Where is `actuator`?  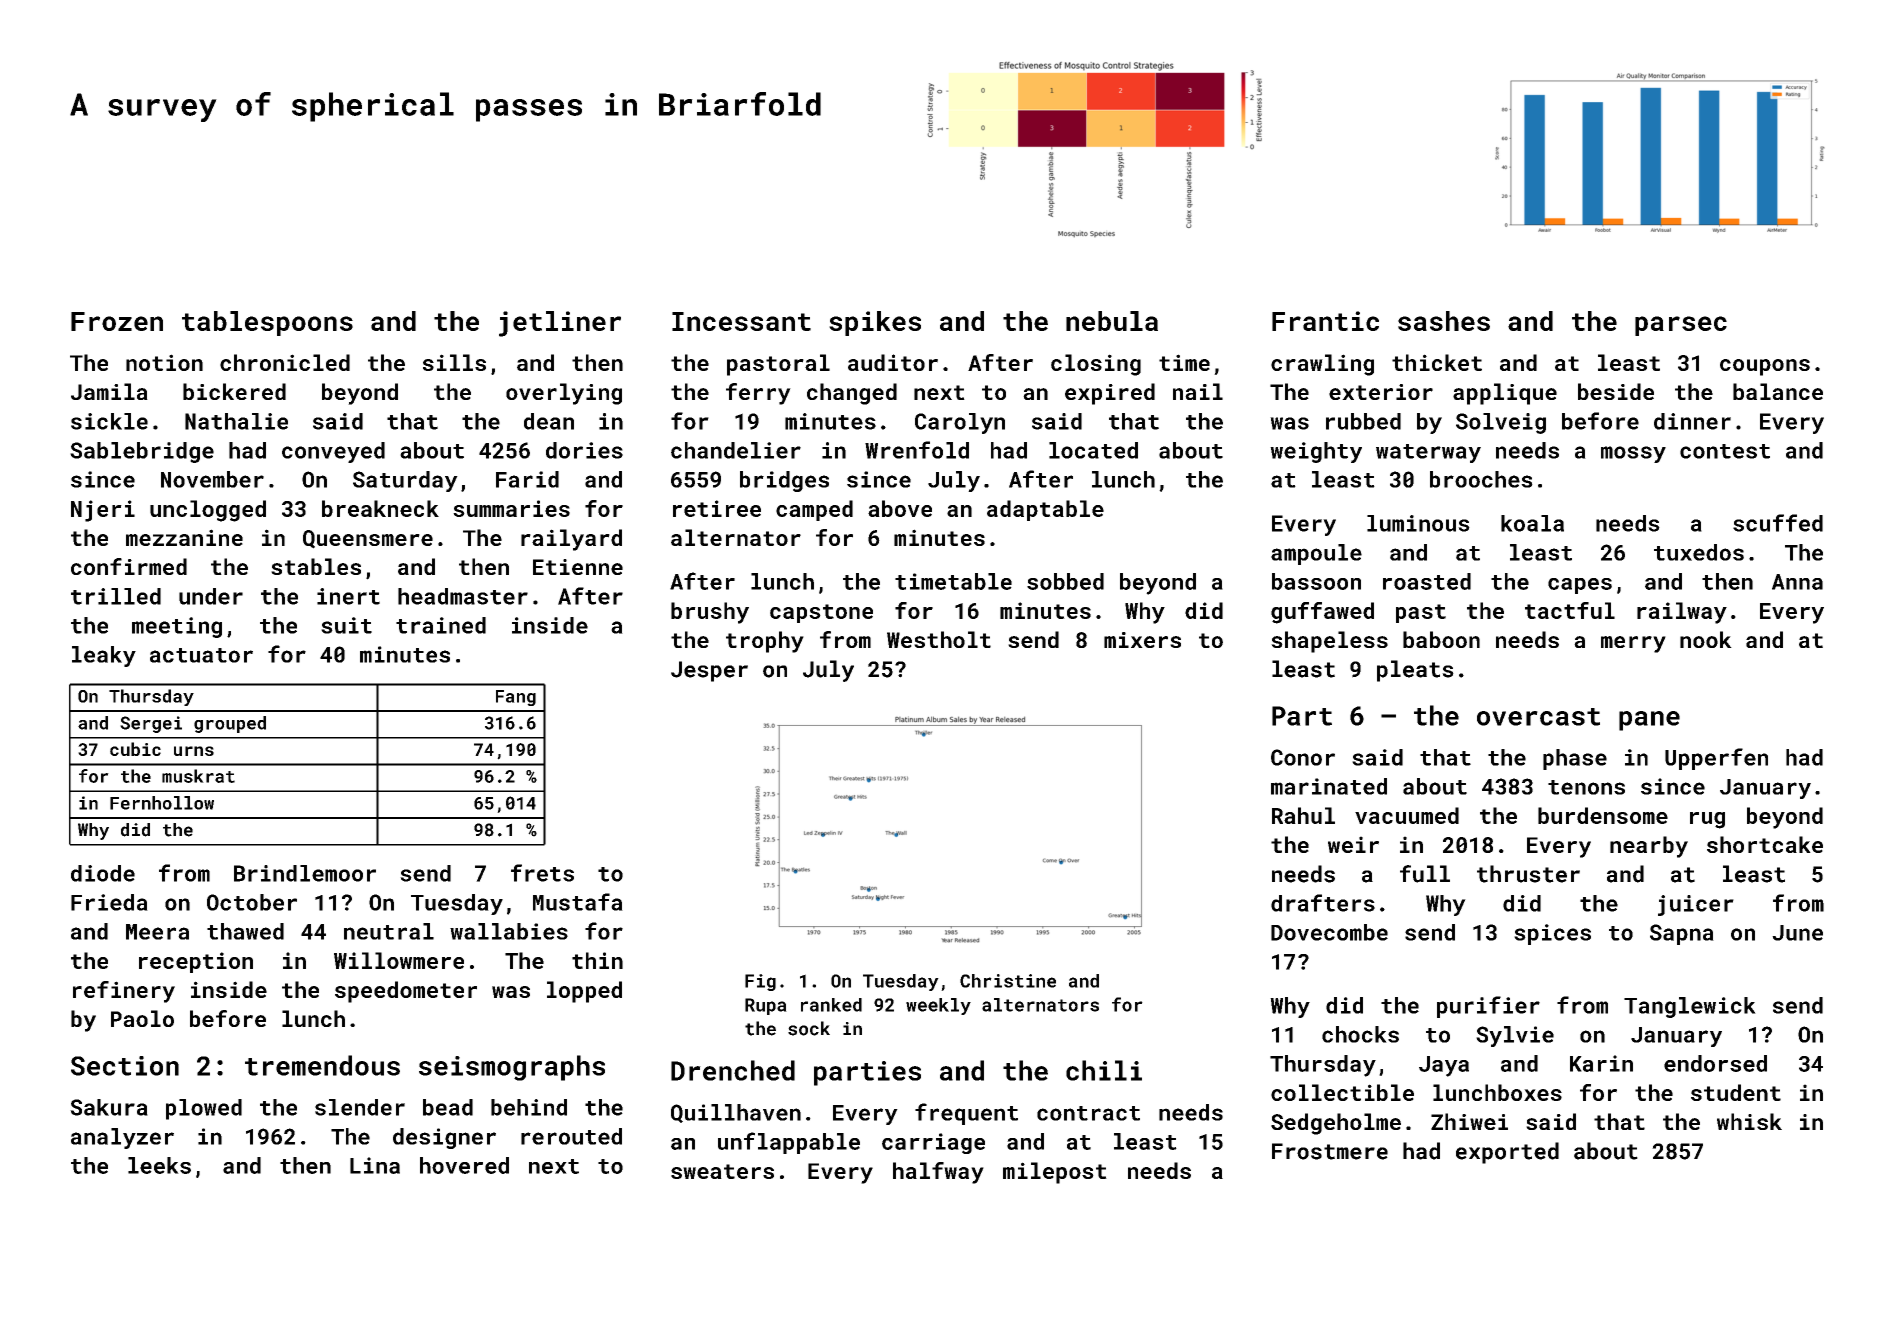
actuator is located at coordinates (201, 655).
